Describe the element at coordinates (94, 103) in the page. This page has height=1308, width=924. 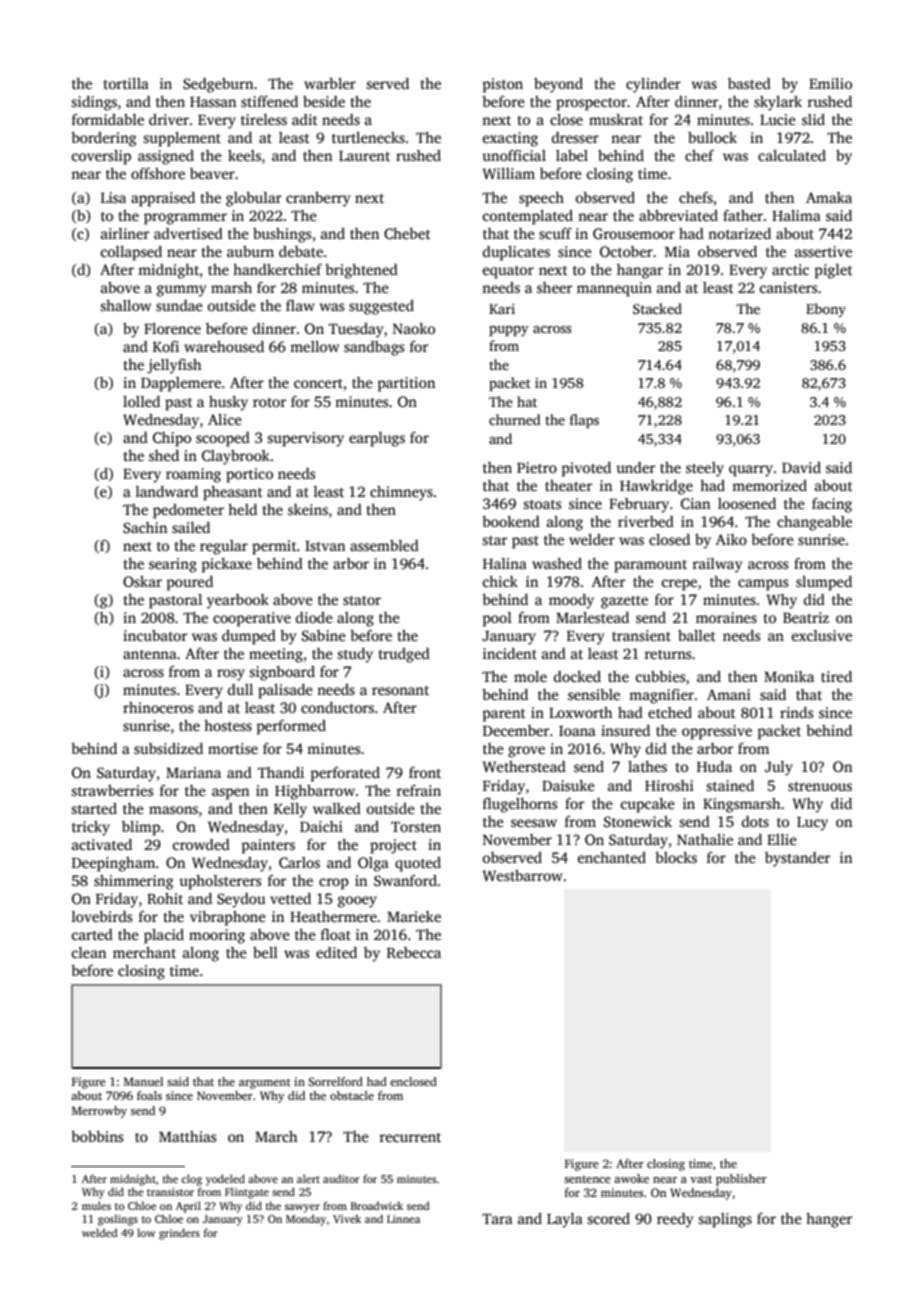
I see `sidings` at that location.
